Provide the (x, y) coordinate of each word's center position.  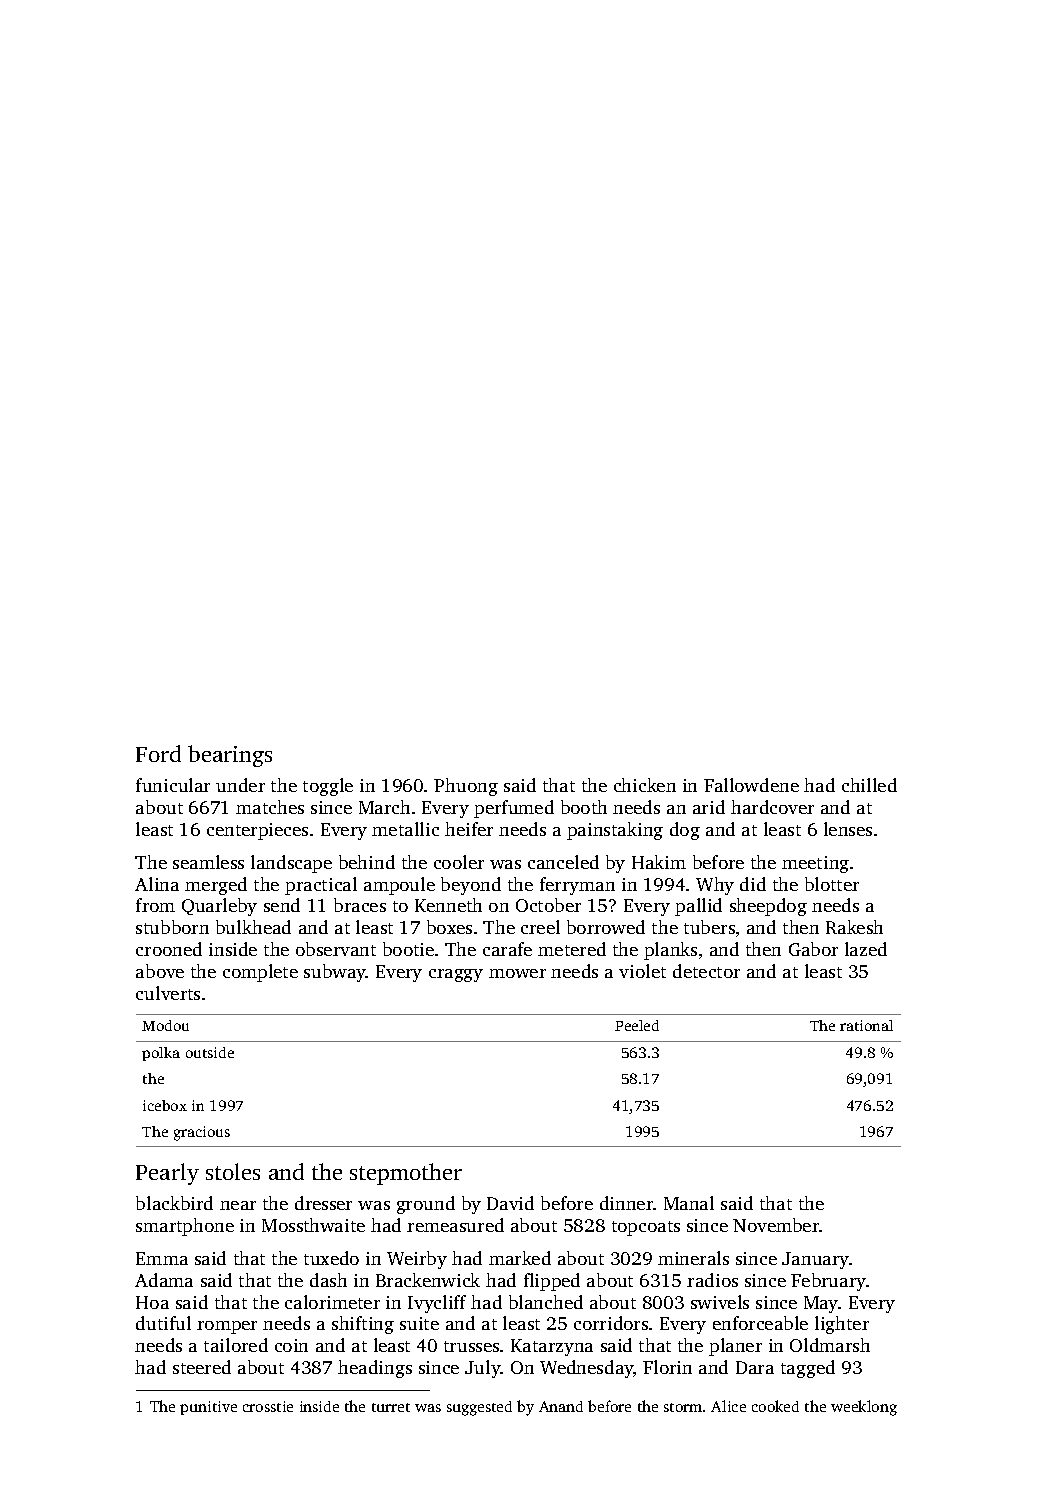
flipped (552, 1282)
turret (391, 1407)
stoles (233, 1171)
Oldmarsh (830, 1345)
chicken (645, 785)
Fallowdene (751, 785)
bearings (230, 756)
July (483, 1369)
